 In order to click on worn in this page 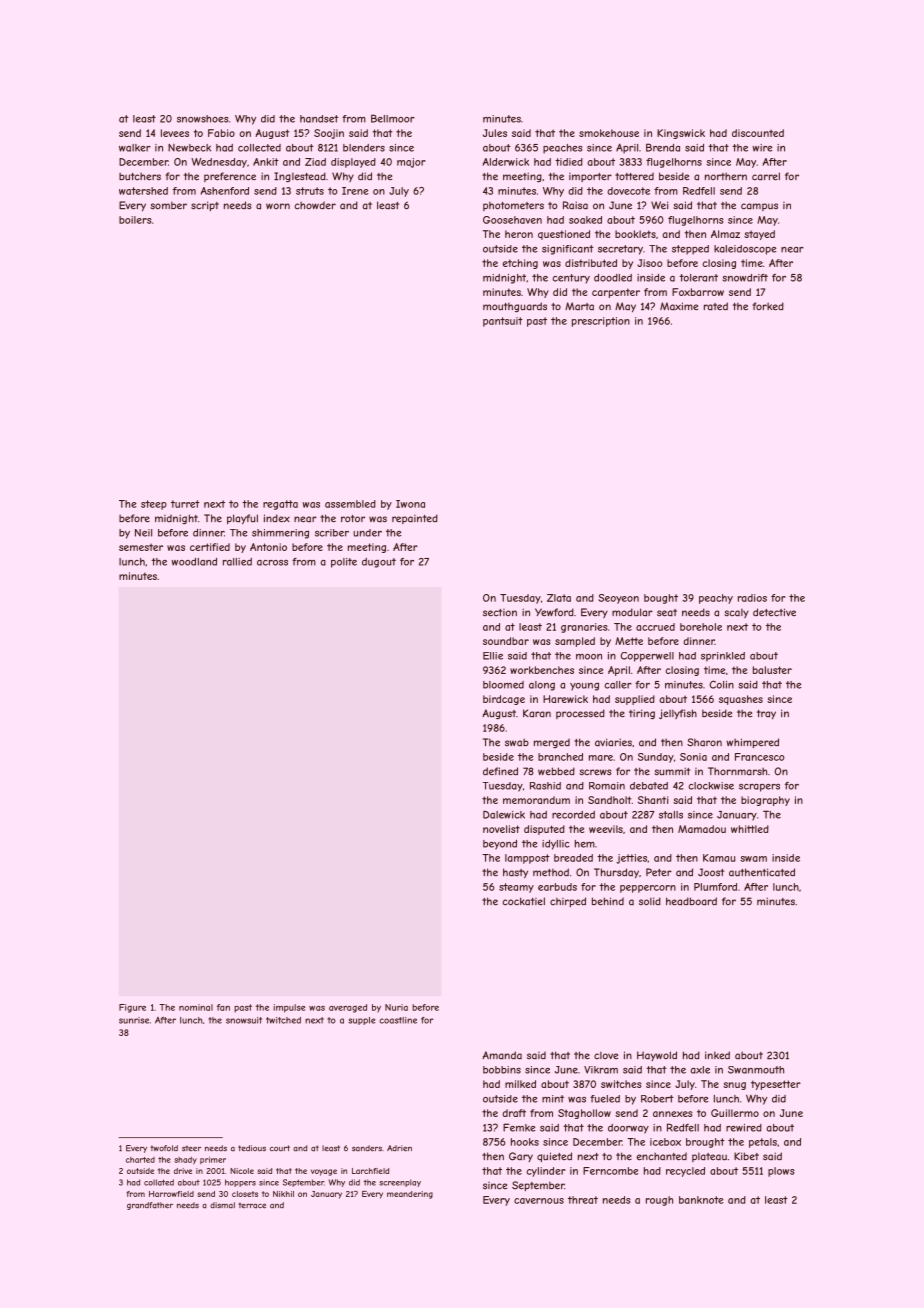, I will do `click(278, 206)`.
